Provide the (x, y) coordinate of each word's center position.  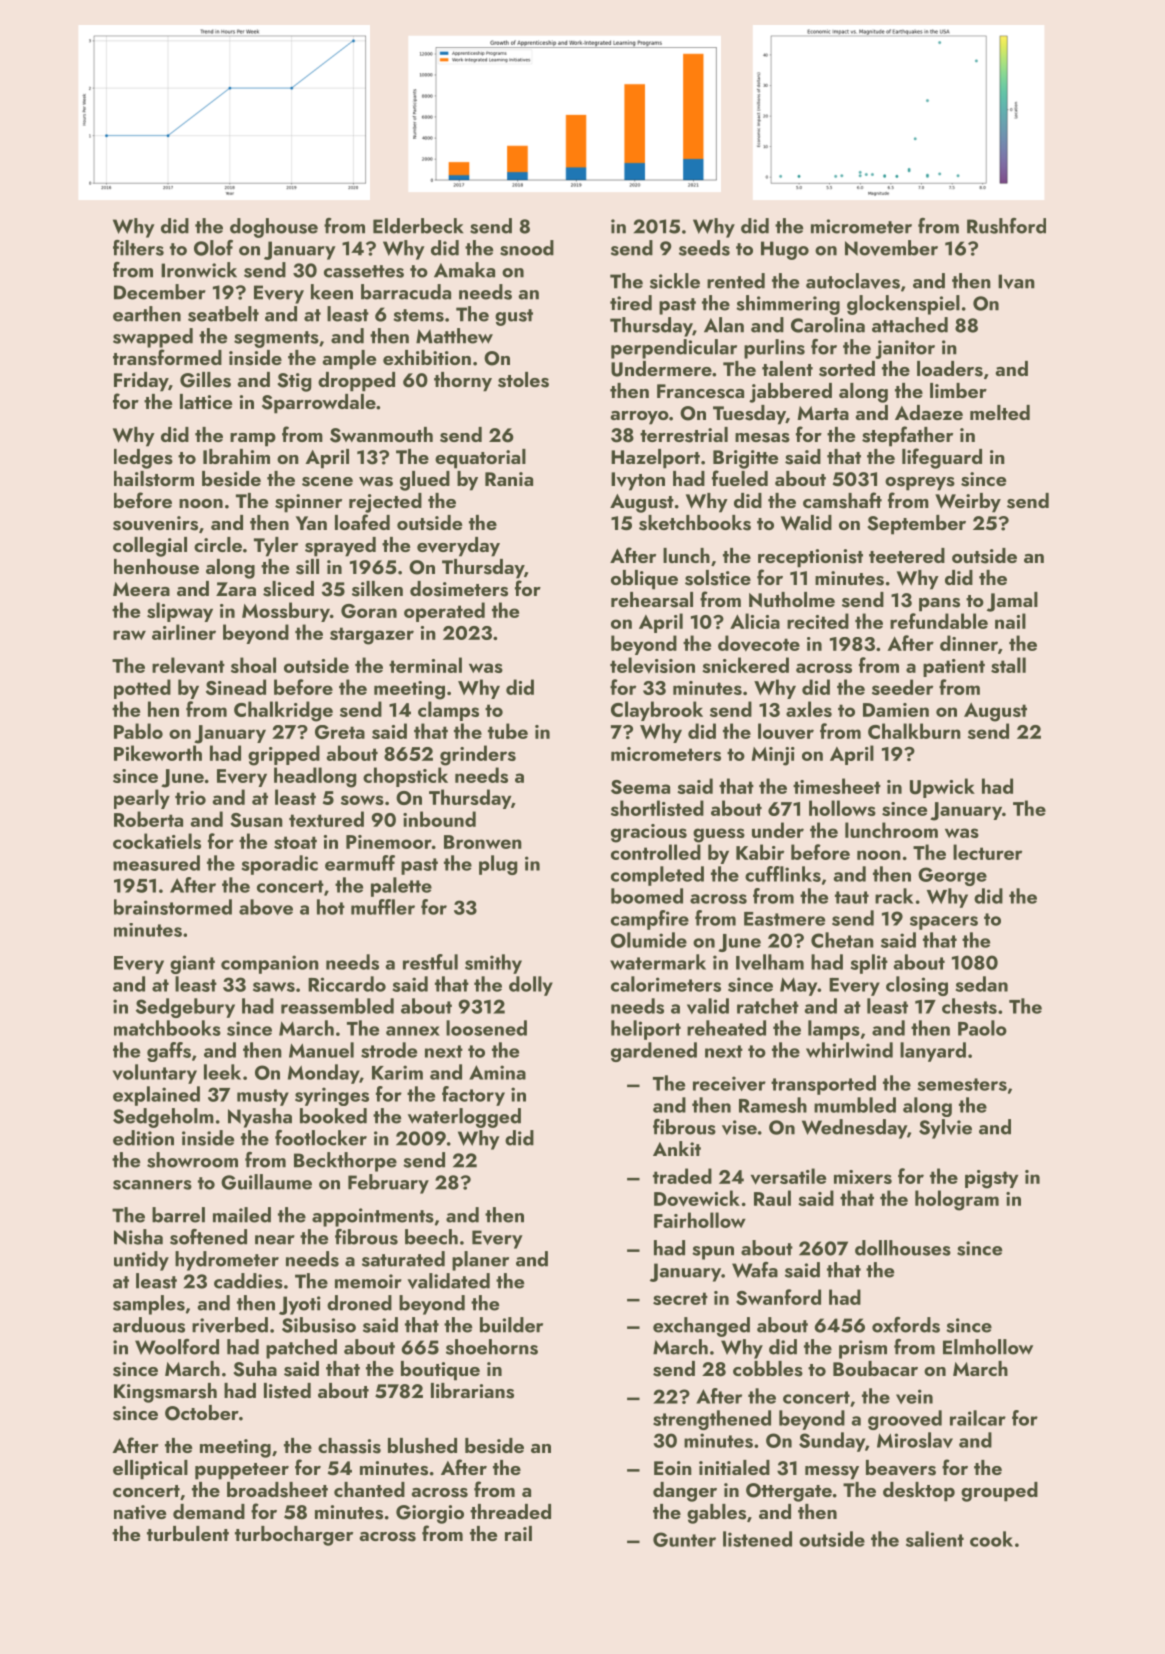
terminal (425, 665)
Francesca (700, 391)
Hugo (785, 250)
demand (209, 1511)
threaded (510, 1511)
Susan (256, 820)
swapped (153, 338)
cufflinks (783, 874)
